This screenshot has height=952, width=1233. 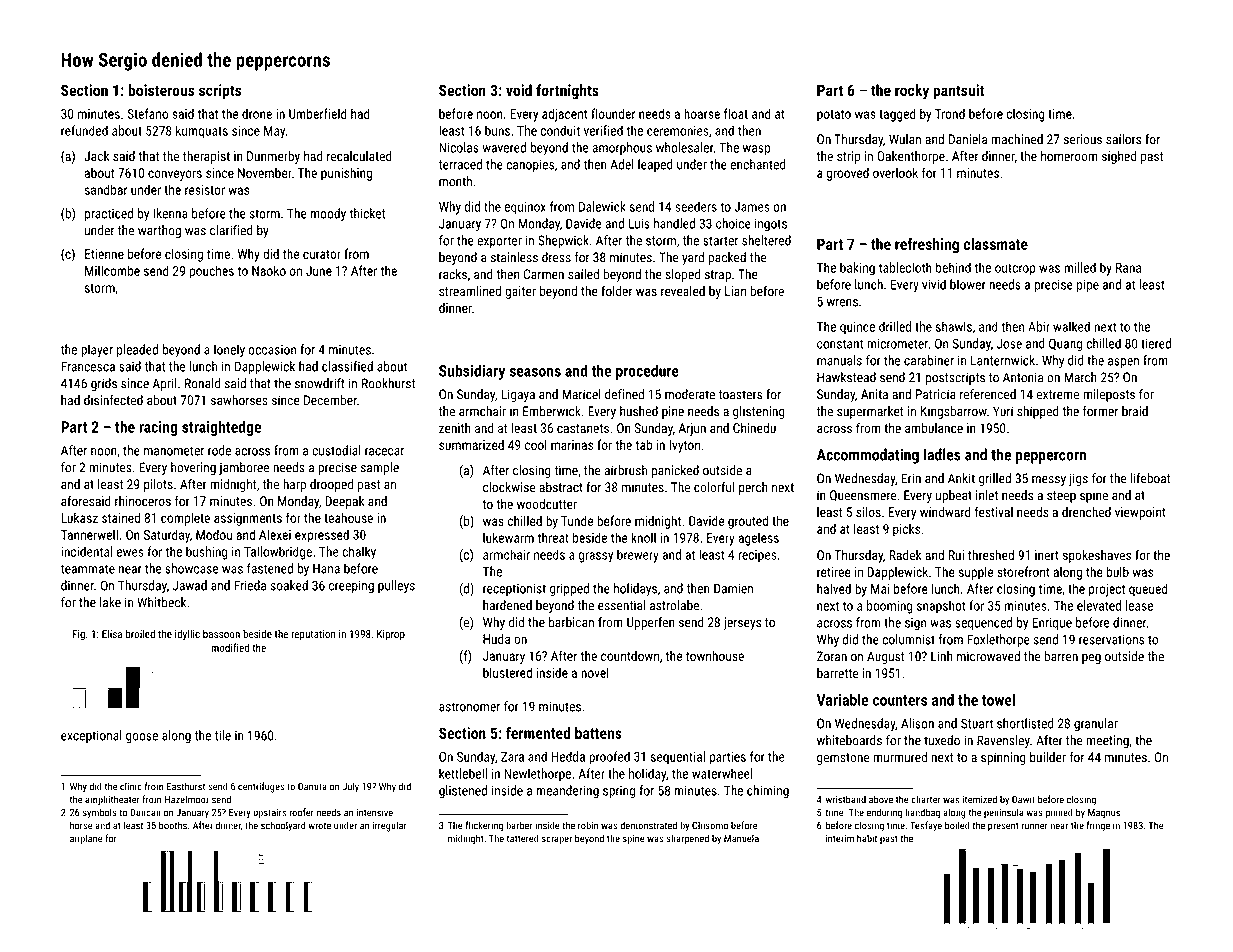 I want to click on jigs, so click(x=1078, y=479).
